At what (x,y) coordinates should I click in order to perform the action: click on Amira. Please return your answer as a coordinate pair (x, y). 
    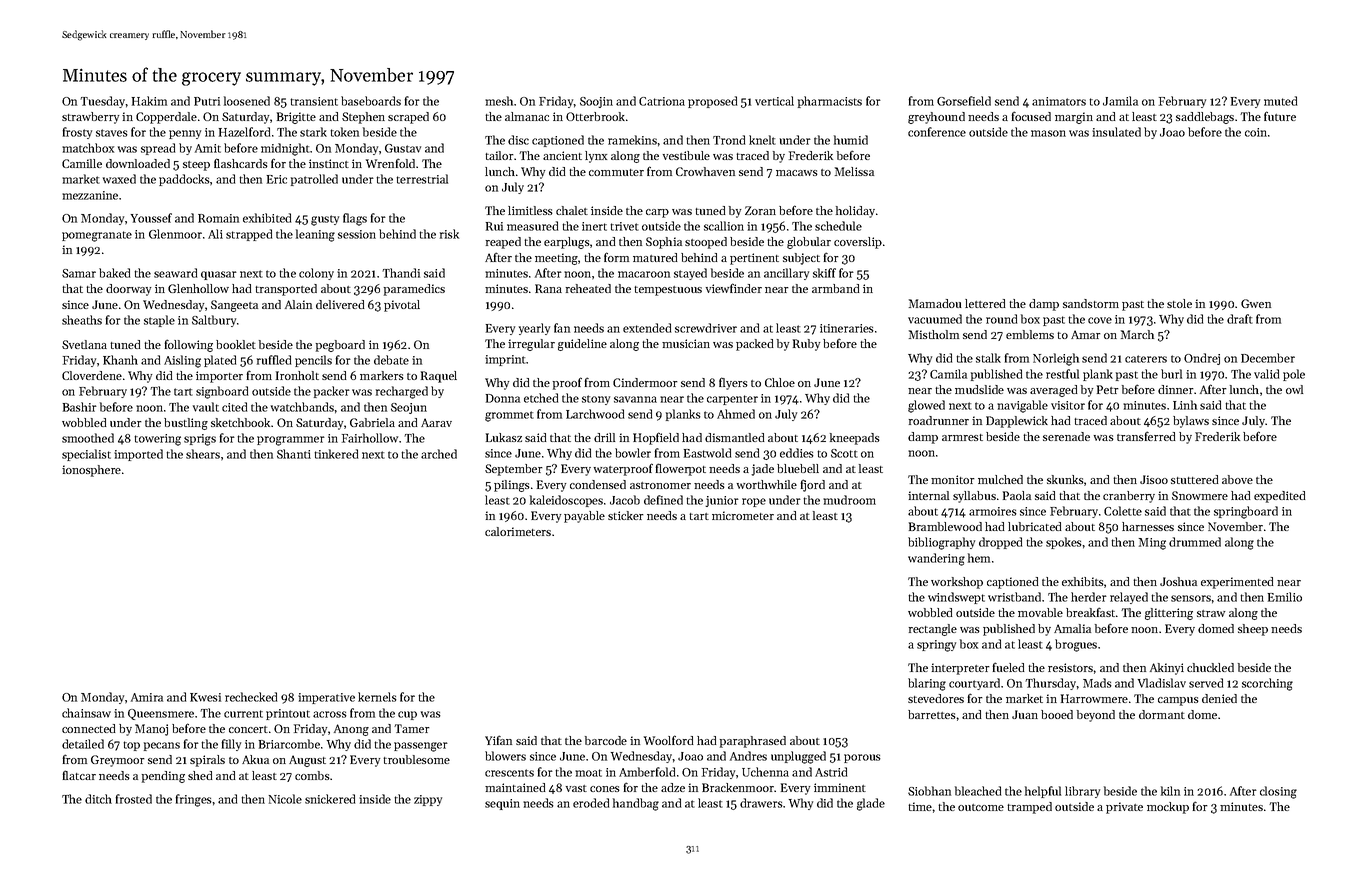
    Looking at the image, I should click on (147, 697).
